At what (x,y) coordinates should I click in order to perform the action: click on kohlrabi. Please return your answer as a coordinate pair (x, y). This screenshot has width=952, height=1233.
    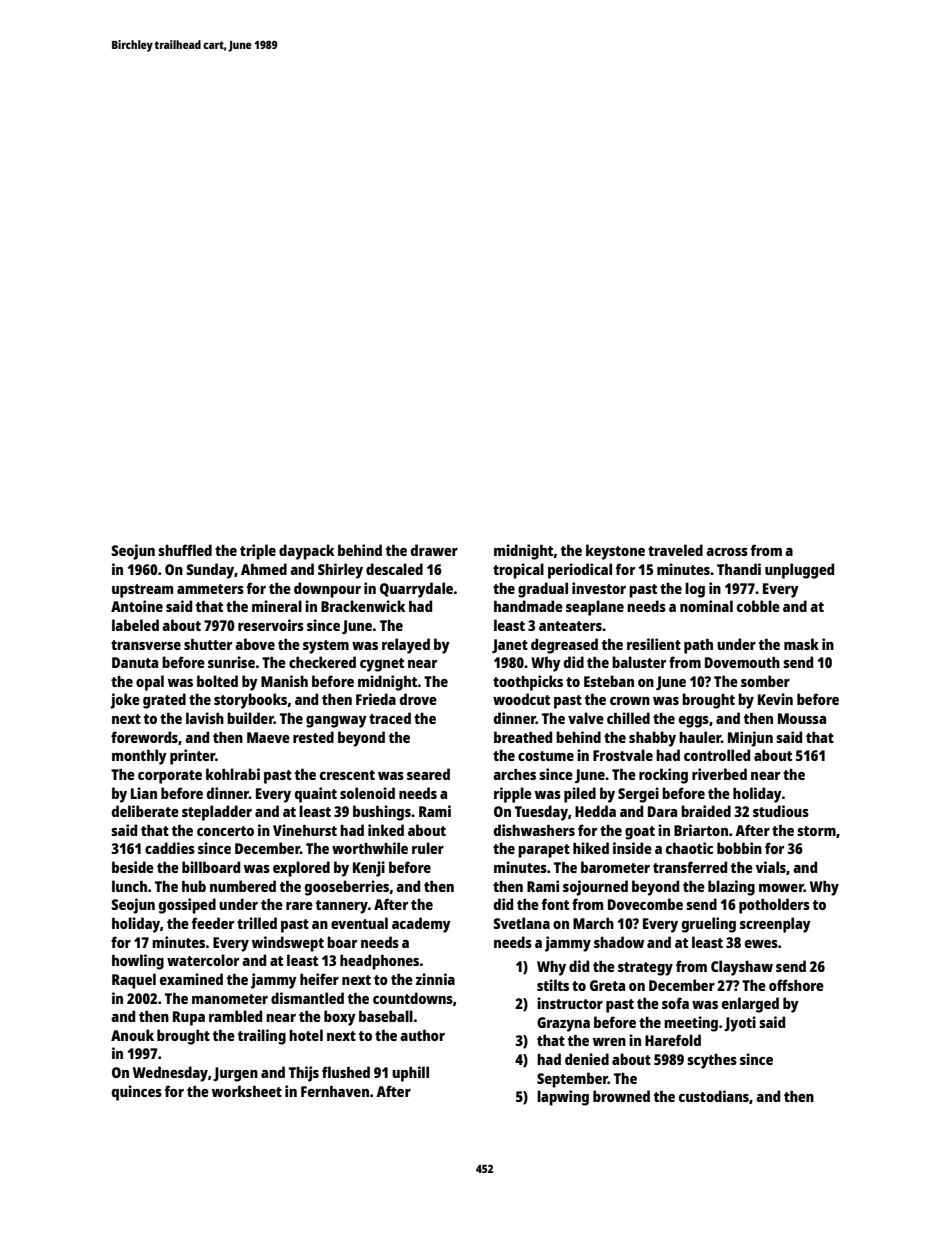
    Looking at the image, I should click on (233, 774).
